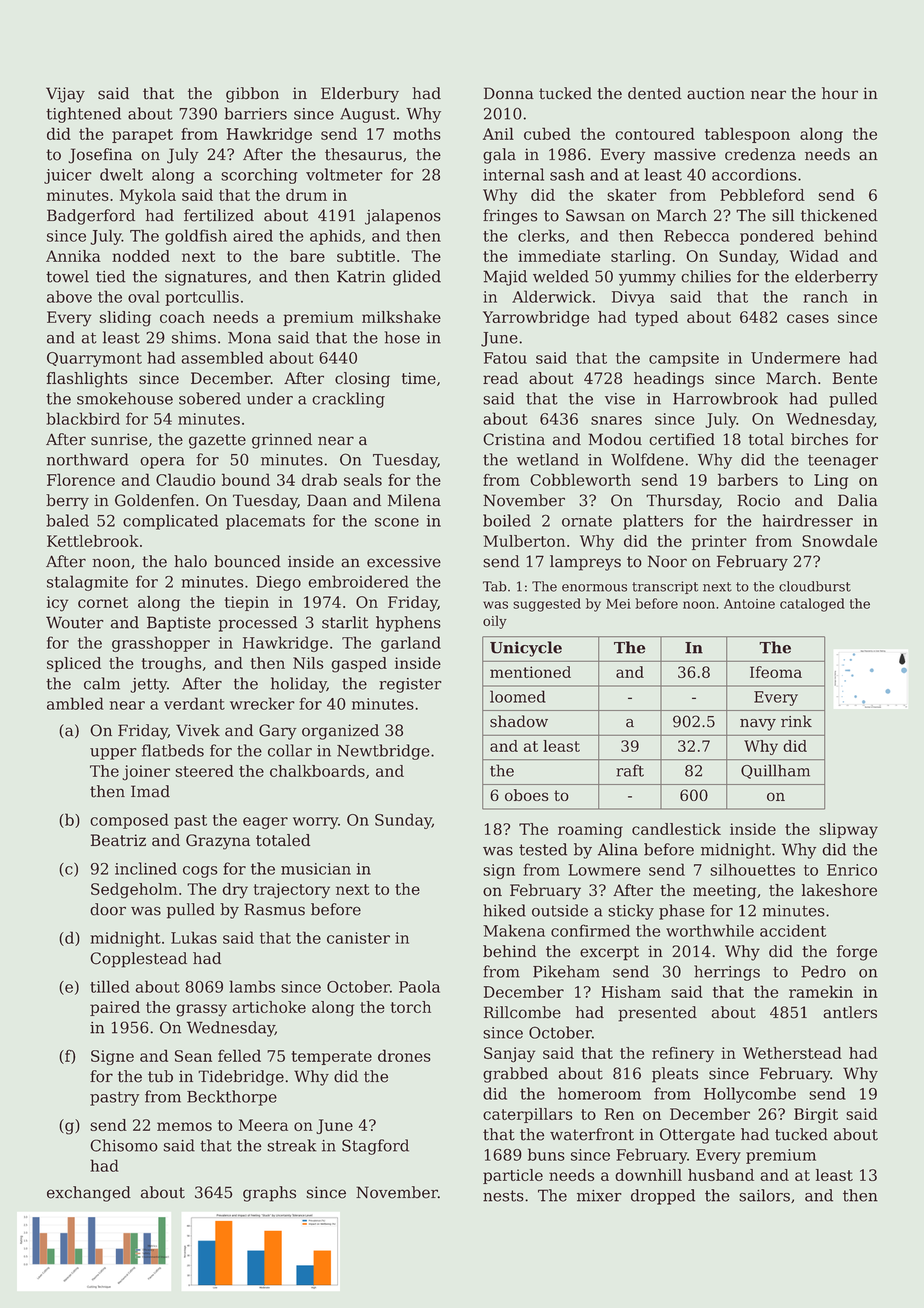 This image has width=924, height=1308. What do you see at coordinates (682, 439) in the image?
I see `certified` at bounding box center [682, 439].
